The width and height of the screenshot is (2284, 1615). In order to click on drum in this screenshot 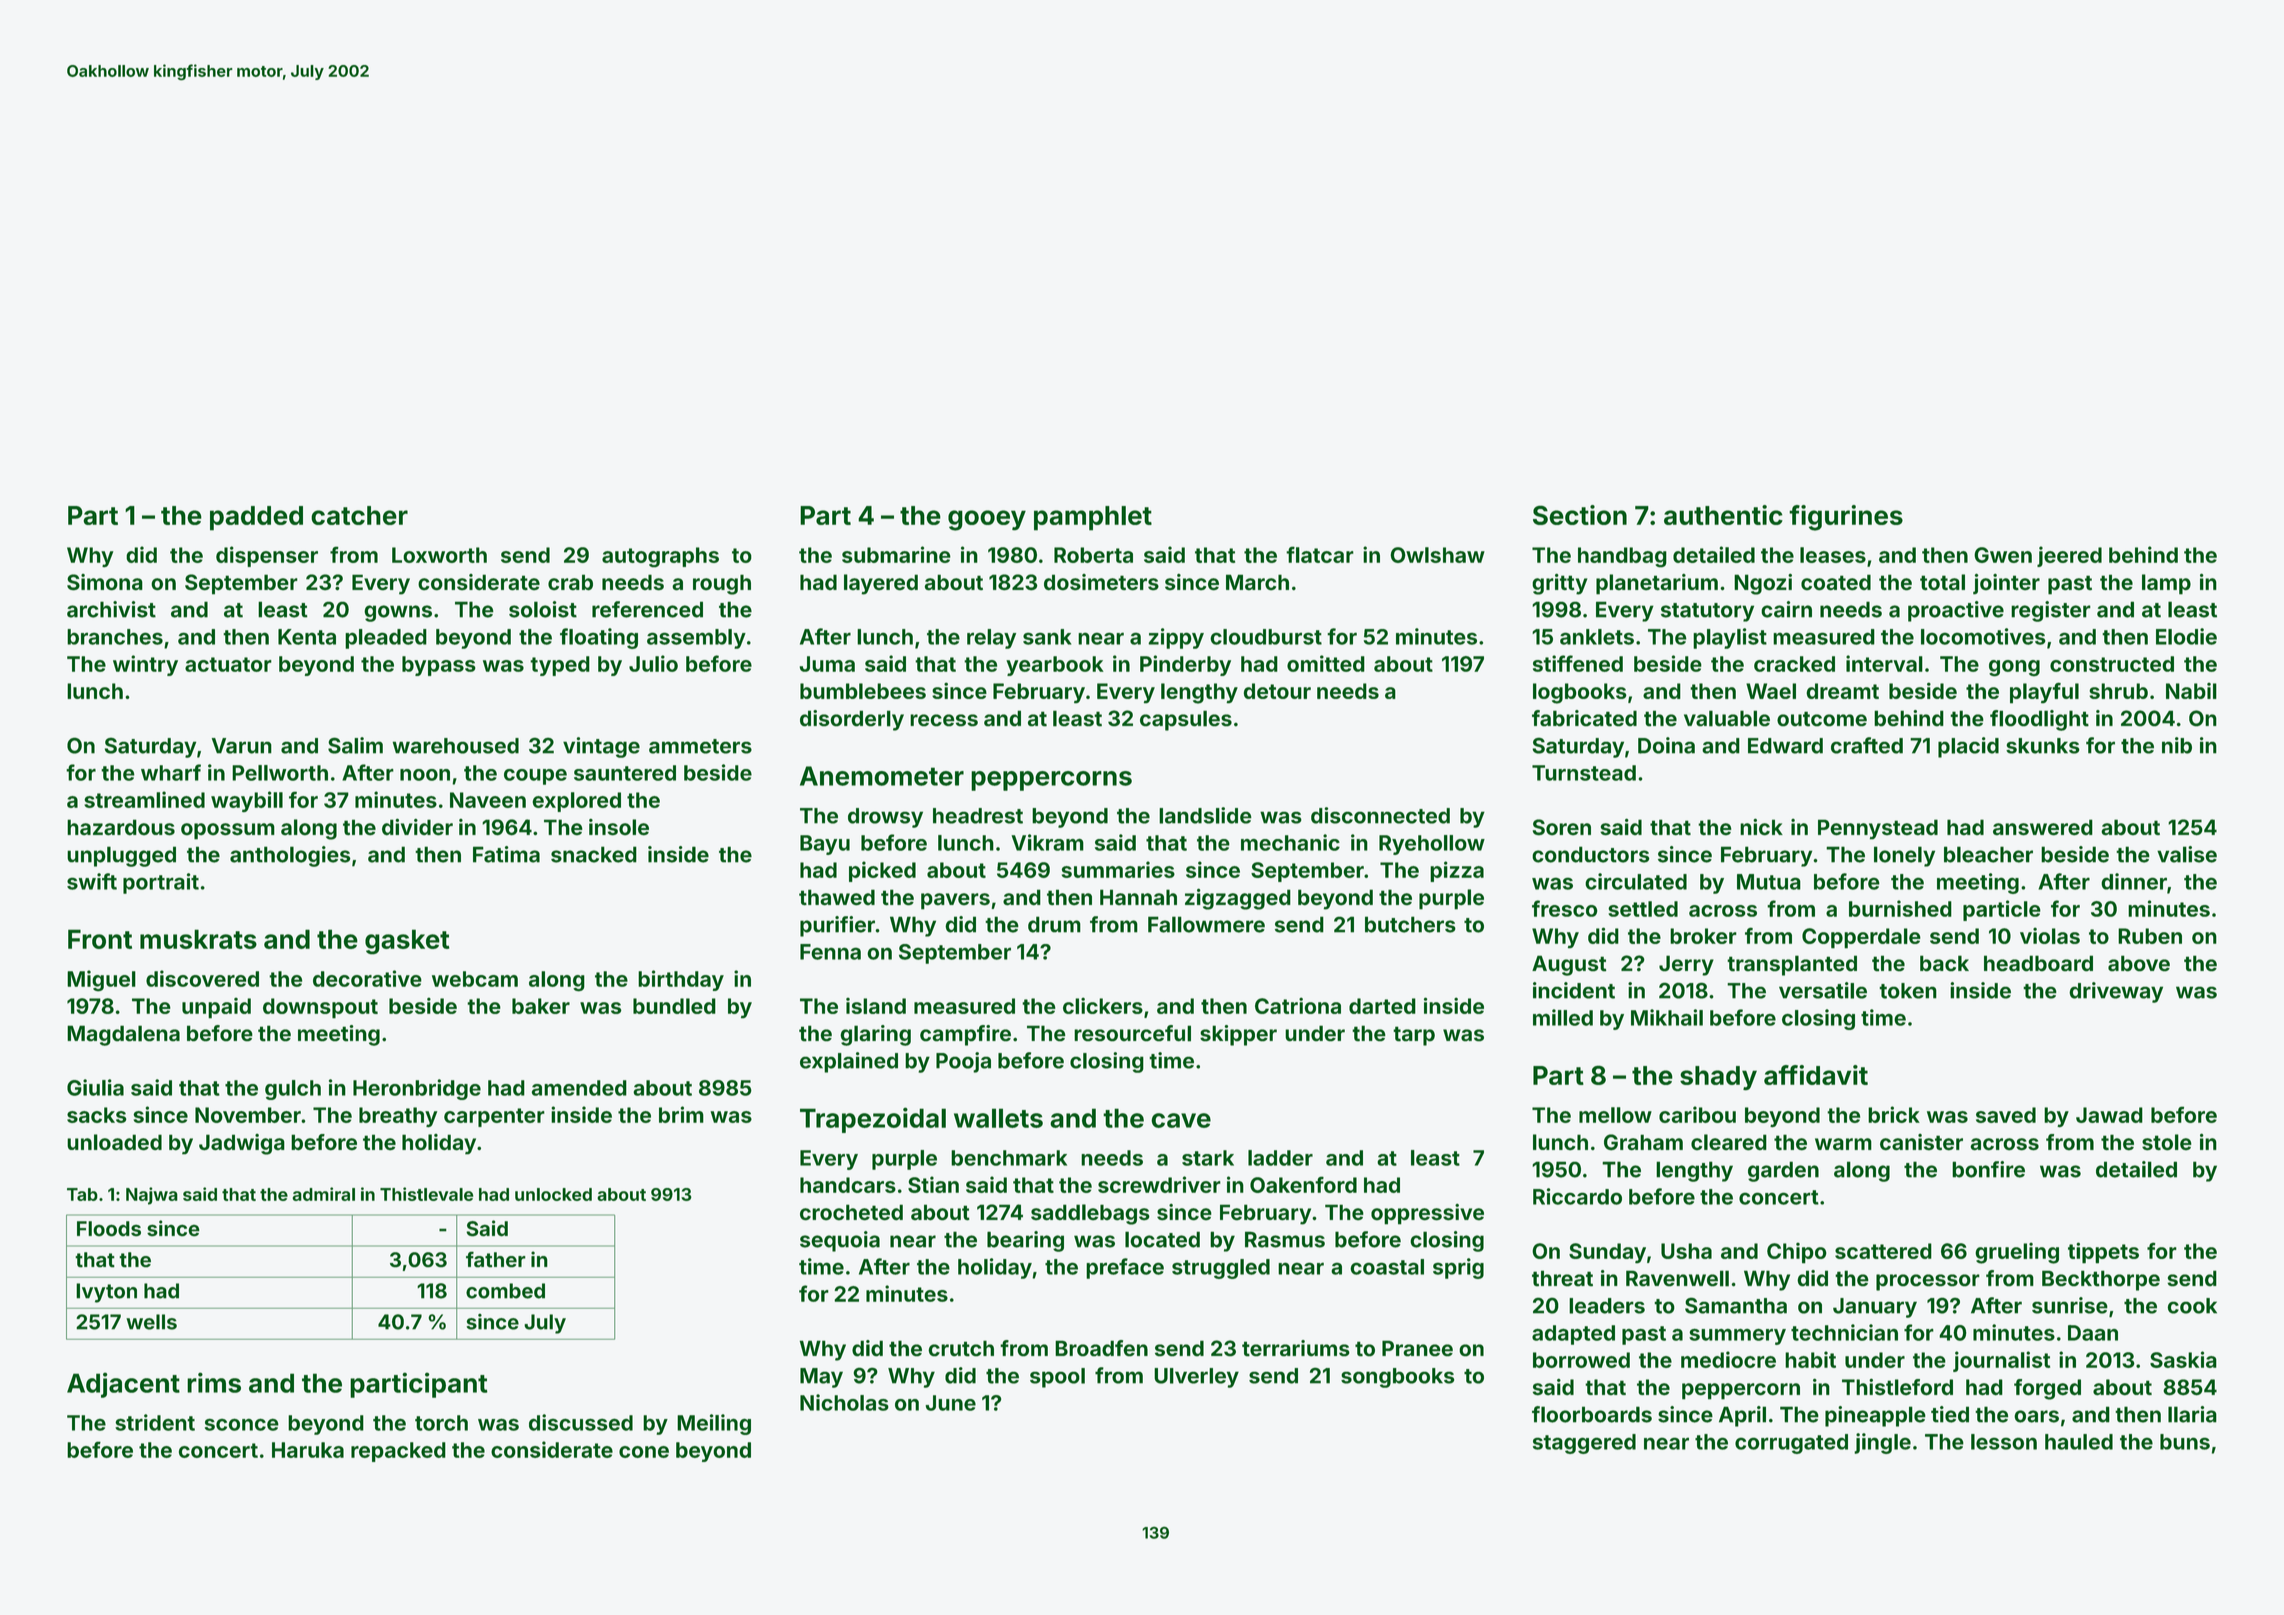, I will do `click(1054, 924)`.
